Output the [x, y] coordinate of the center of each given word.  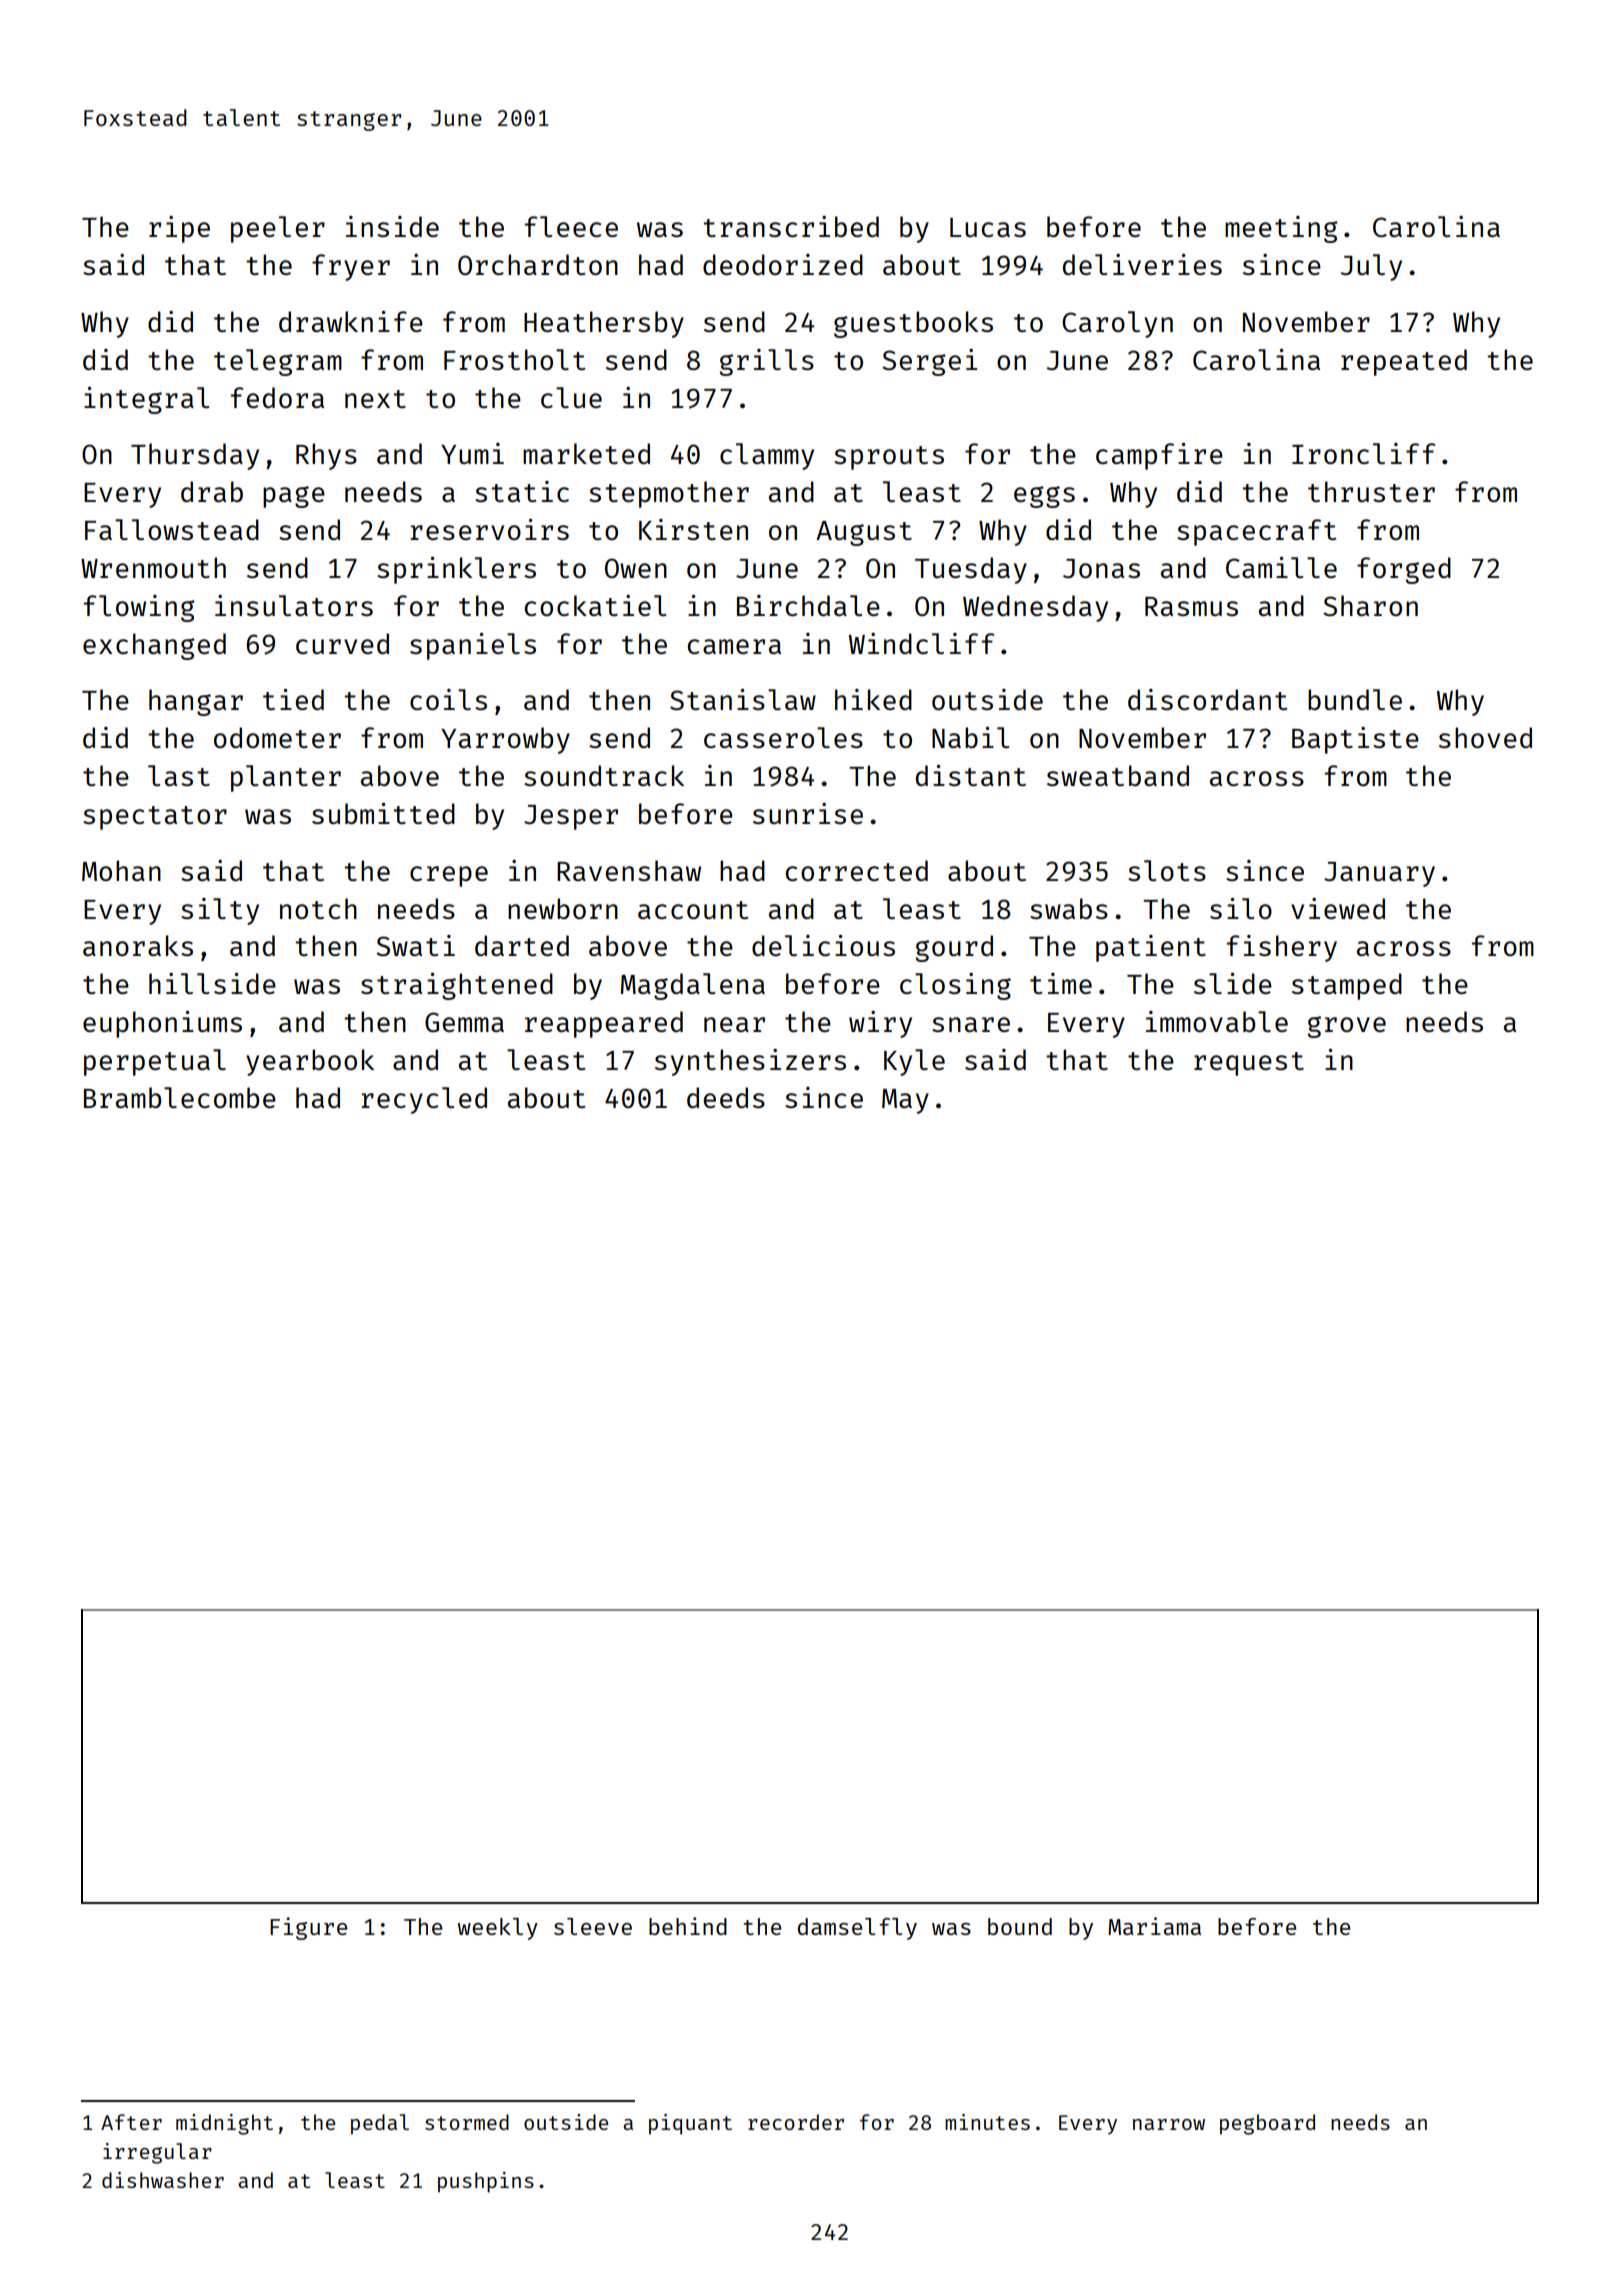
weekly [497, 1929]
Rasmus [1191, 606]
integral [146, 400]
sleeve [593, 1926]
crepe [449, 876]
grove [1347, 1027]
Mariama [1154, 1926]
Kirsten [693, 529]
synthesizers [750, 1062]
